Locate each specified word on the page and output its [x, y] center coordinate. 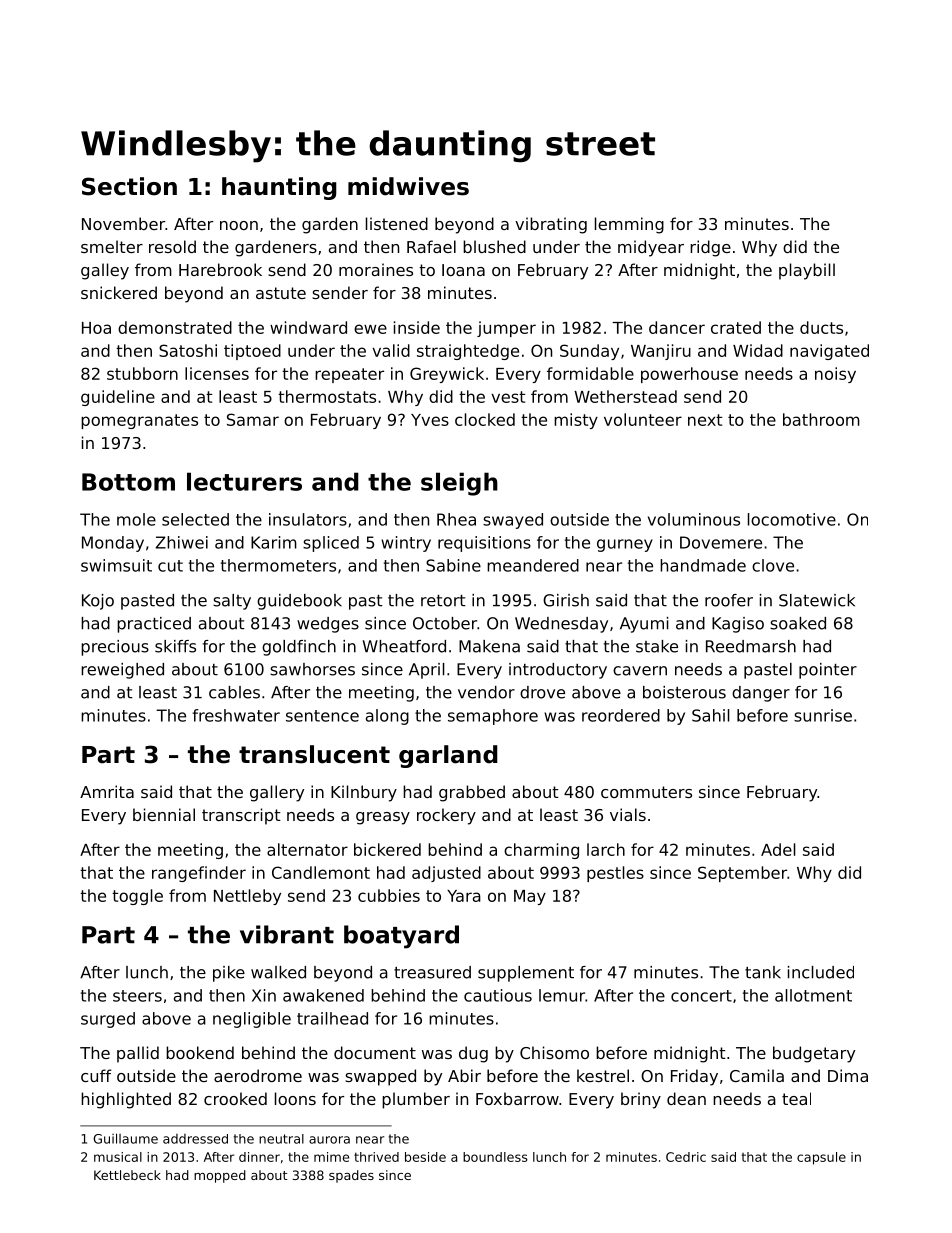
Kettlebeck [127, 1175]
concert [701, 996]
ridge [710, 248]
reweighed [122, 671]
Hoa [96, 328]
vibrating [551, 225]
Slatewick [817, 600]
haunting [279, 188]
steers [137, 996]
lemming [629, 225]
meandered [533, 565]
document [375, 1052]
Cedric [686, 1157]
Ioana [463, 270]
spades [351, 1176]
